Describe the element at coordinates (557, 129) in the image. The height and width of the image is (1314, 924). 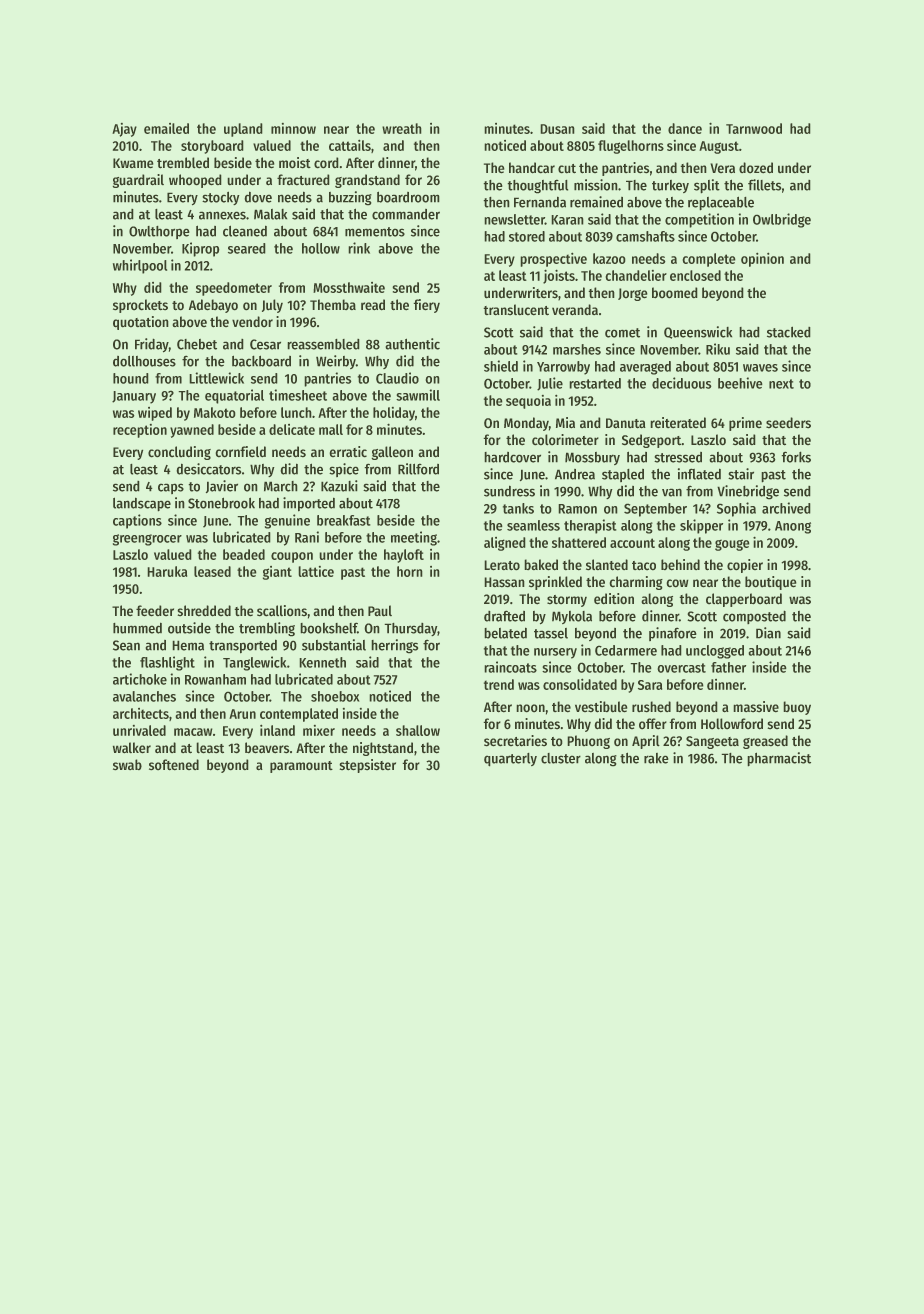
I see `Dusan` at that location.
